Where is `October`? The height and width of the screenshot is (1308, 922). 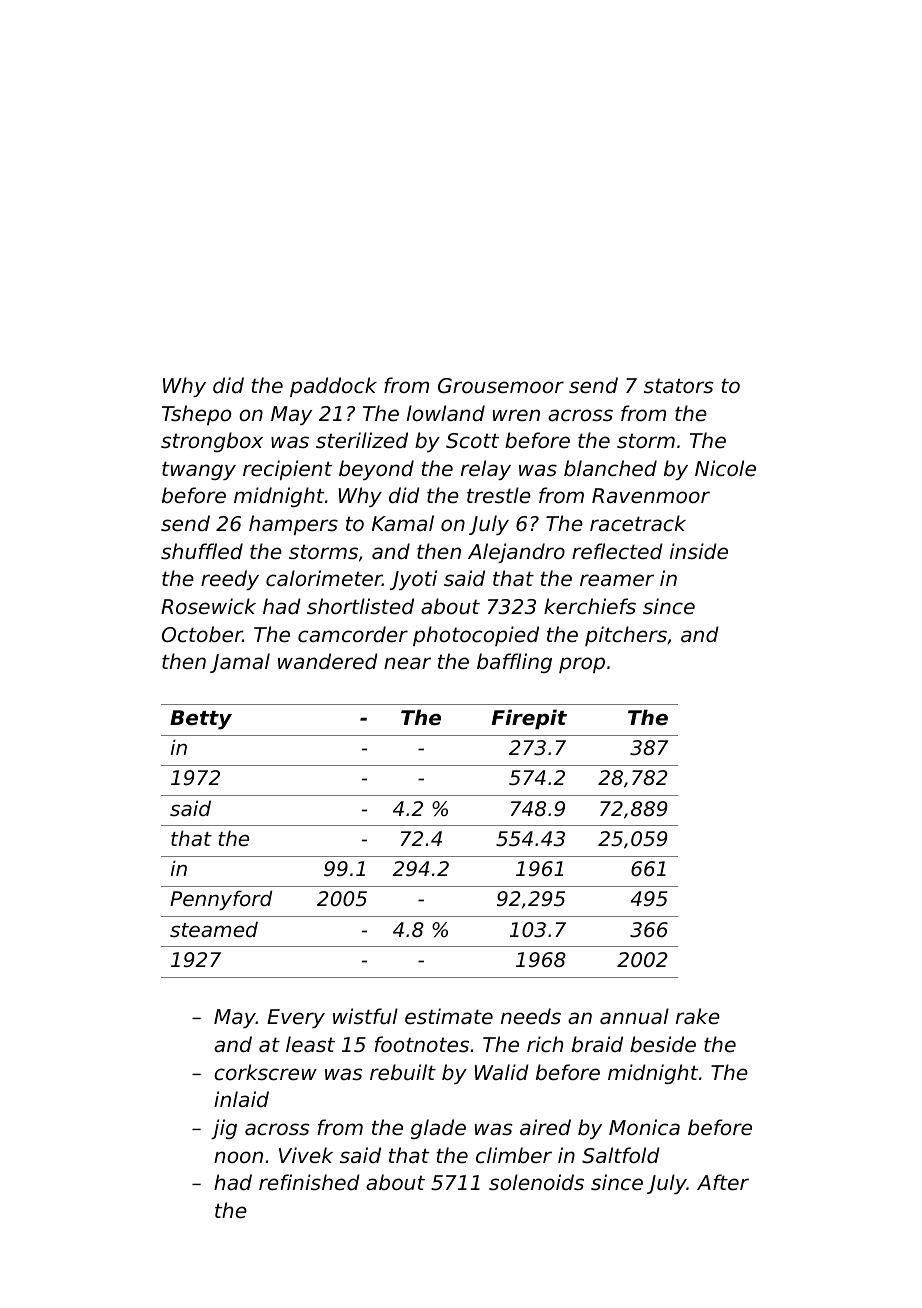
October is located at coordinates (202, 634).
